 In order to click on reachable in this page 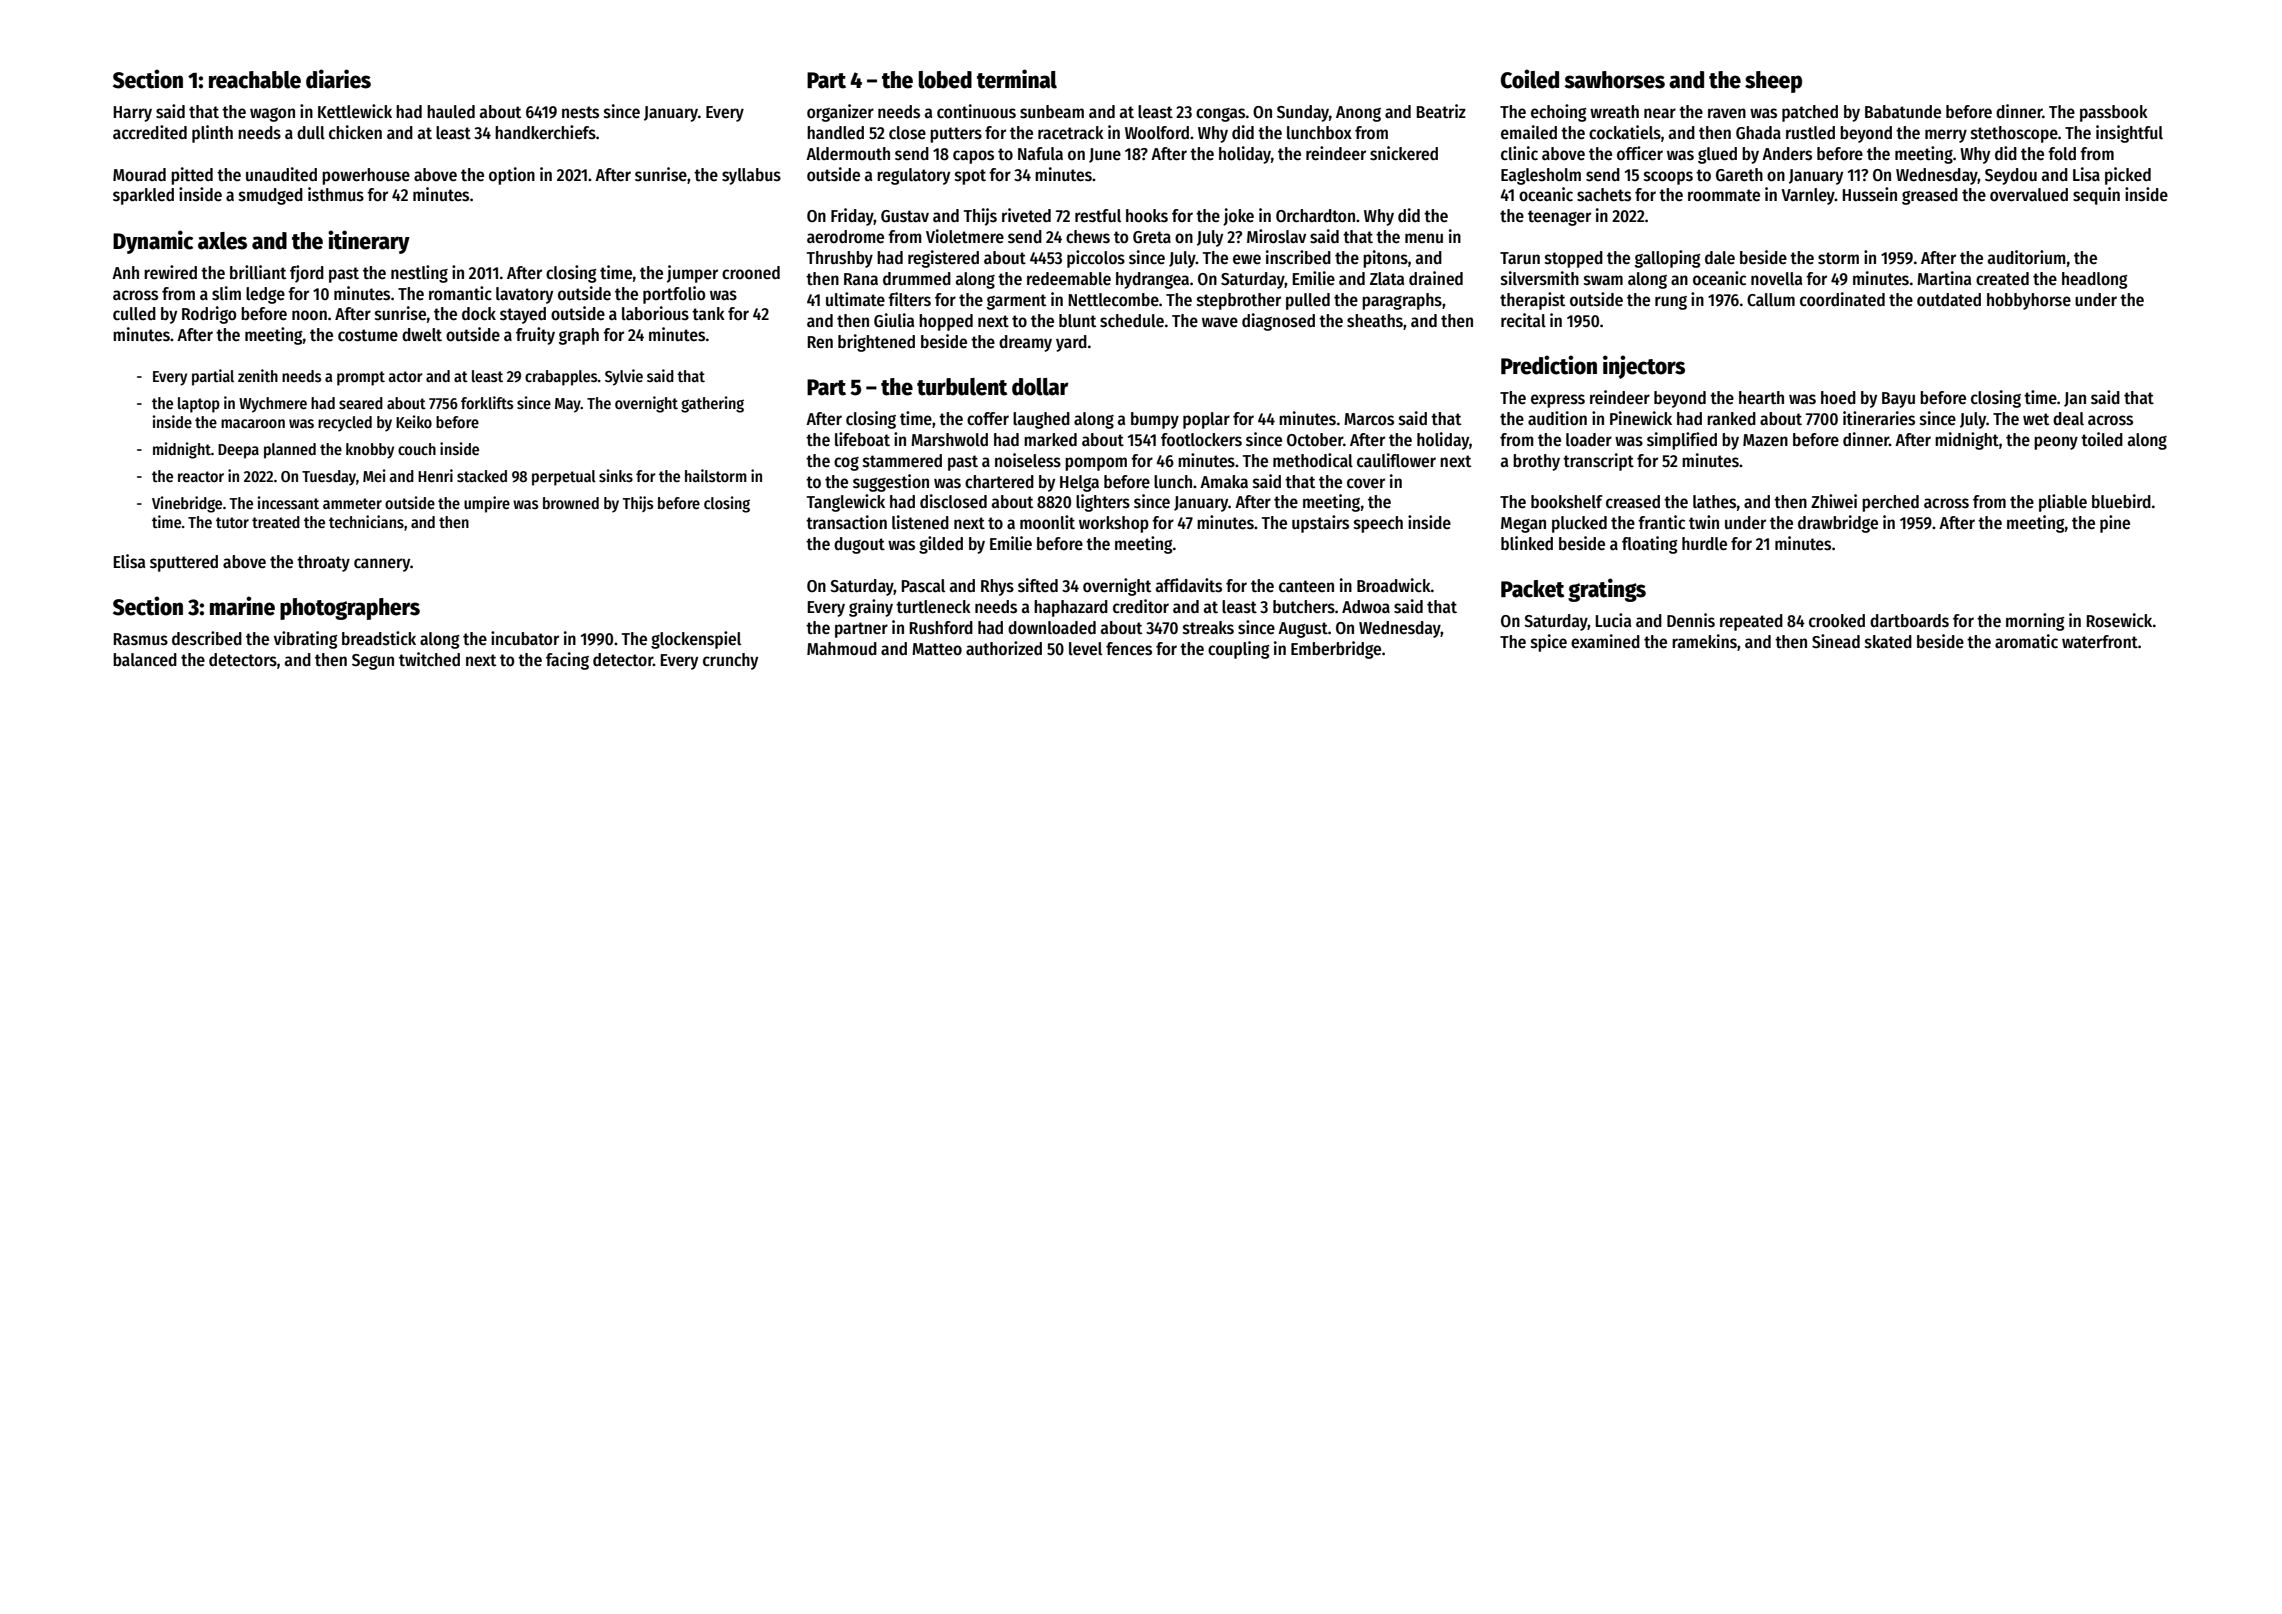, I will do `click(255, 80)`.
